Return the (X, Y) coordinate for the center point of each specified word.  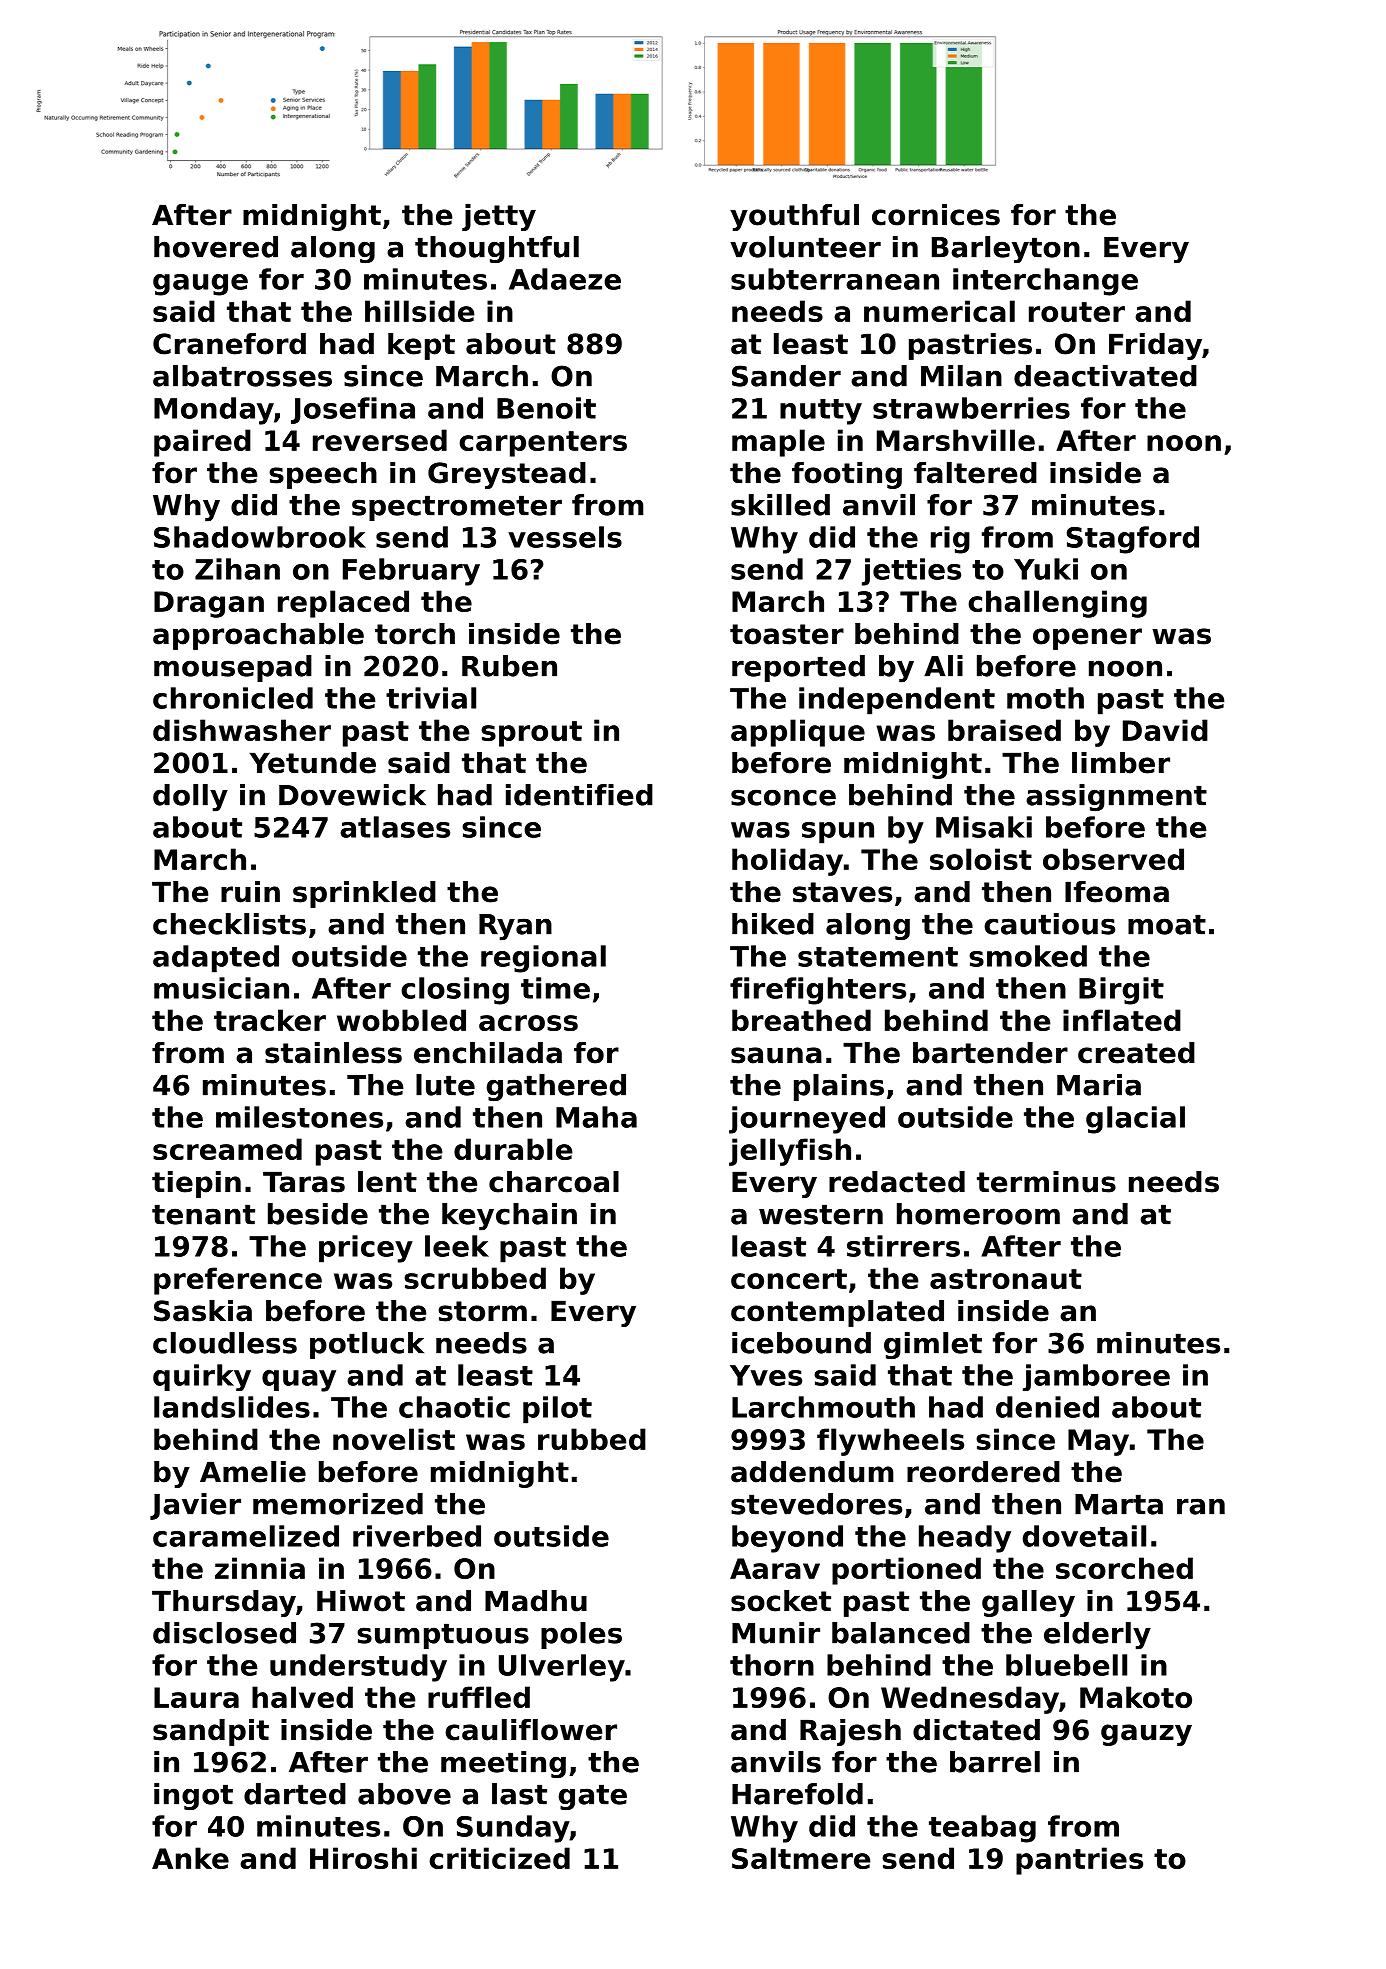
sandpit (211, 1732)
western (821, 1214)
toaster (787, 634)
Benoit (546, 408)
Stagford (1133, 540)
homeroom (978, 1214)
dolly (190, 798)
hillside (419, 311)
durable (513, 1149)
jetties (911, 572)
